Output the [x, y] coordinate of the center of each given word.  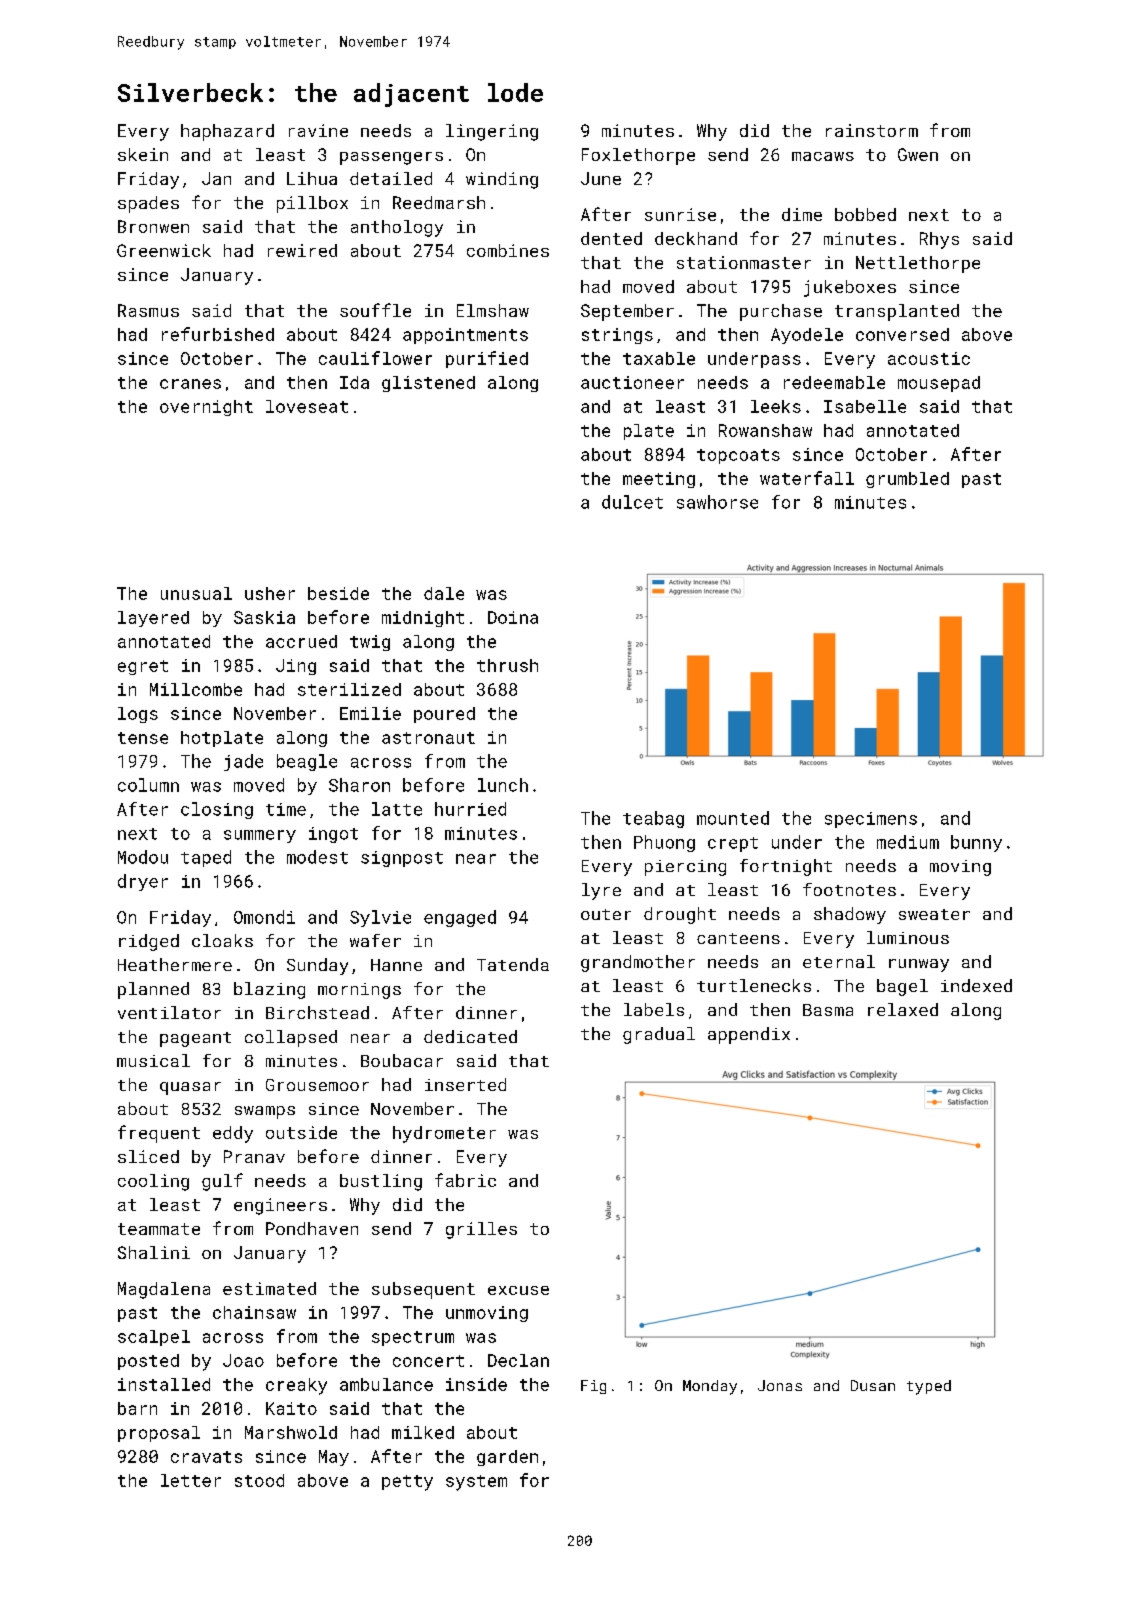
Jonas [780, 1385]
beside [338, 593]
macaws [823, 156]
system [476, 1483]
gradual [659, 1035]
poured [444, 715]
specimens [871, 820]
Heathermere [175, 964]
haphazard [227, 132]
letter [191, 1480]
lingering [492, 132]
